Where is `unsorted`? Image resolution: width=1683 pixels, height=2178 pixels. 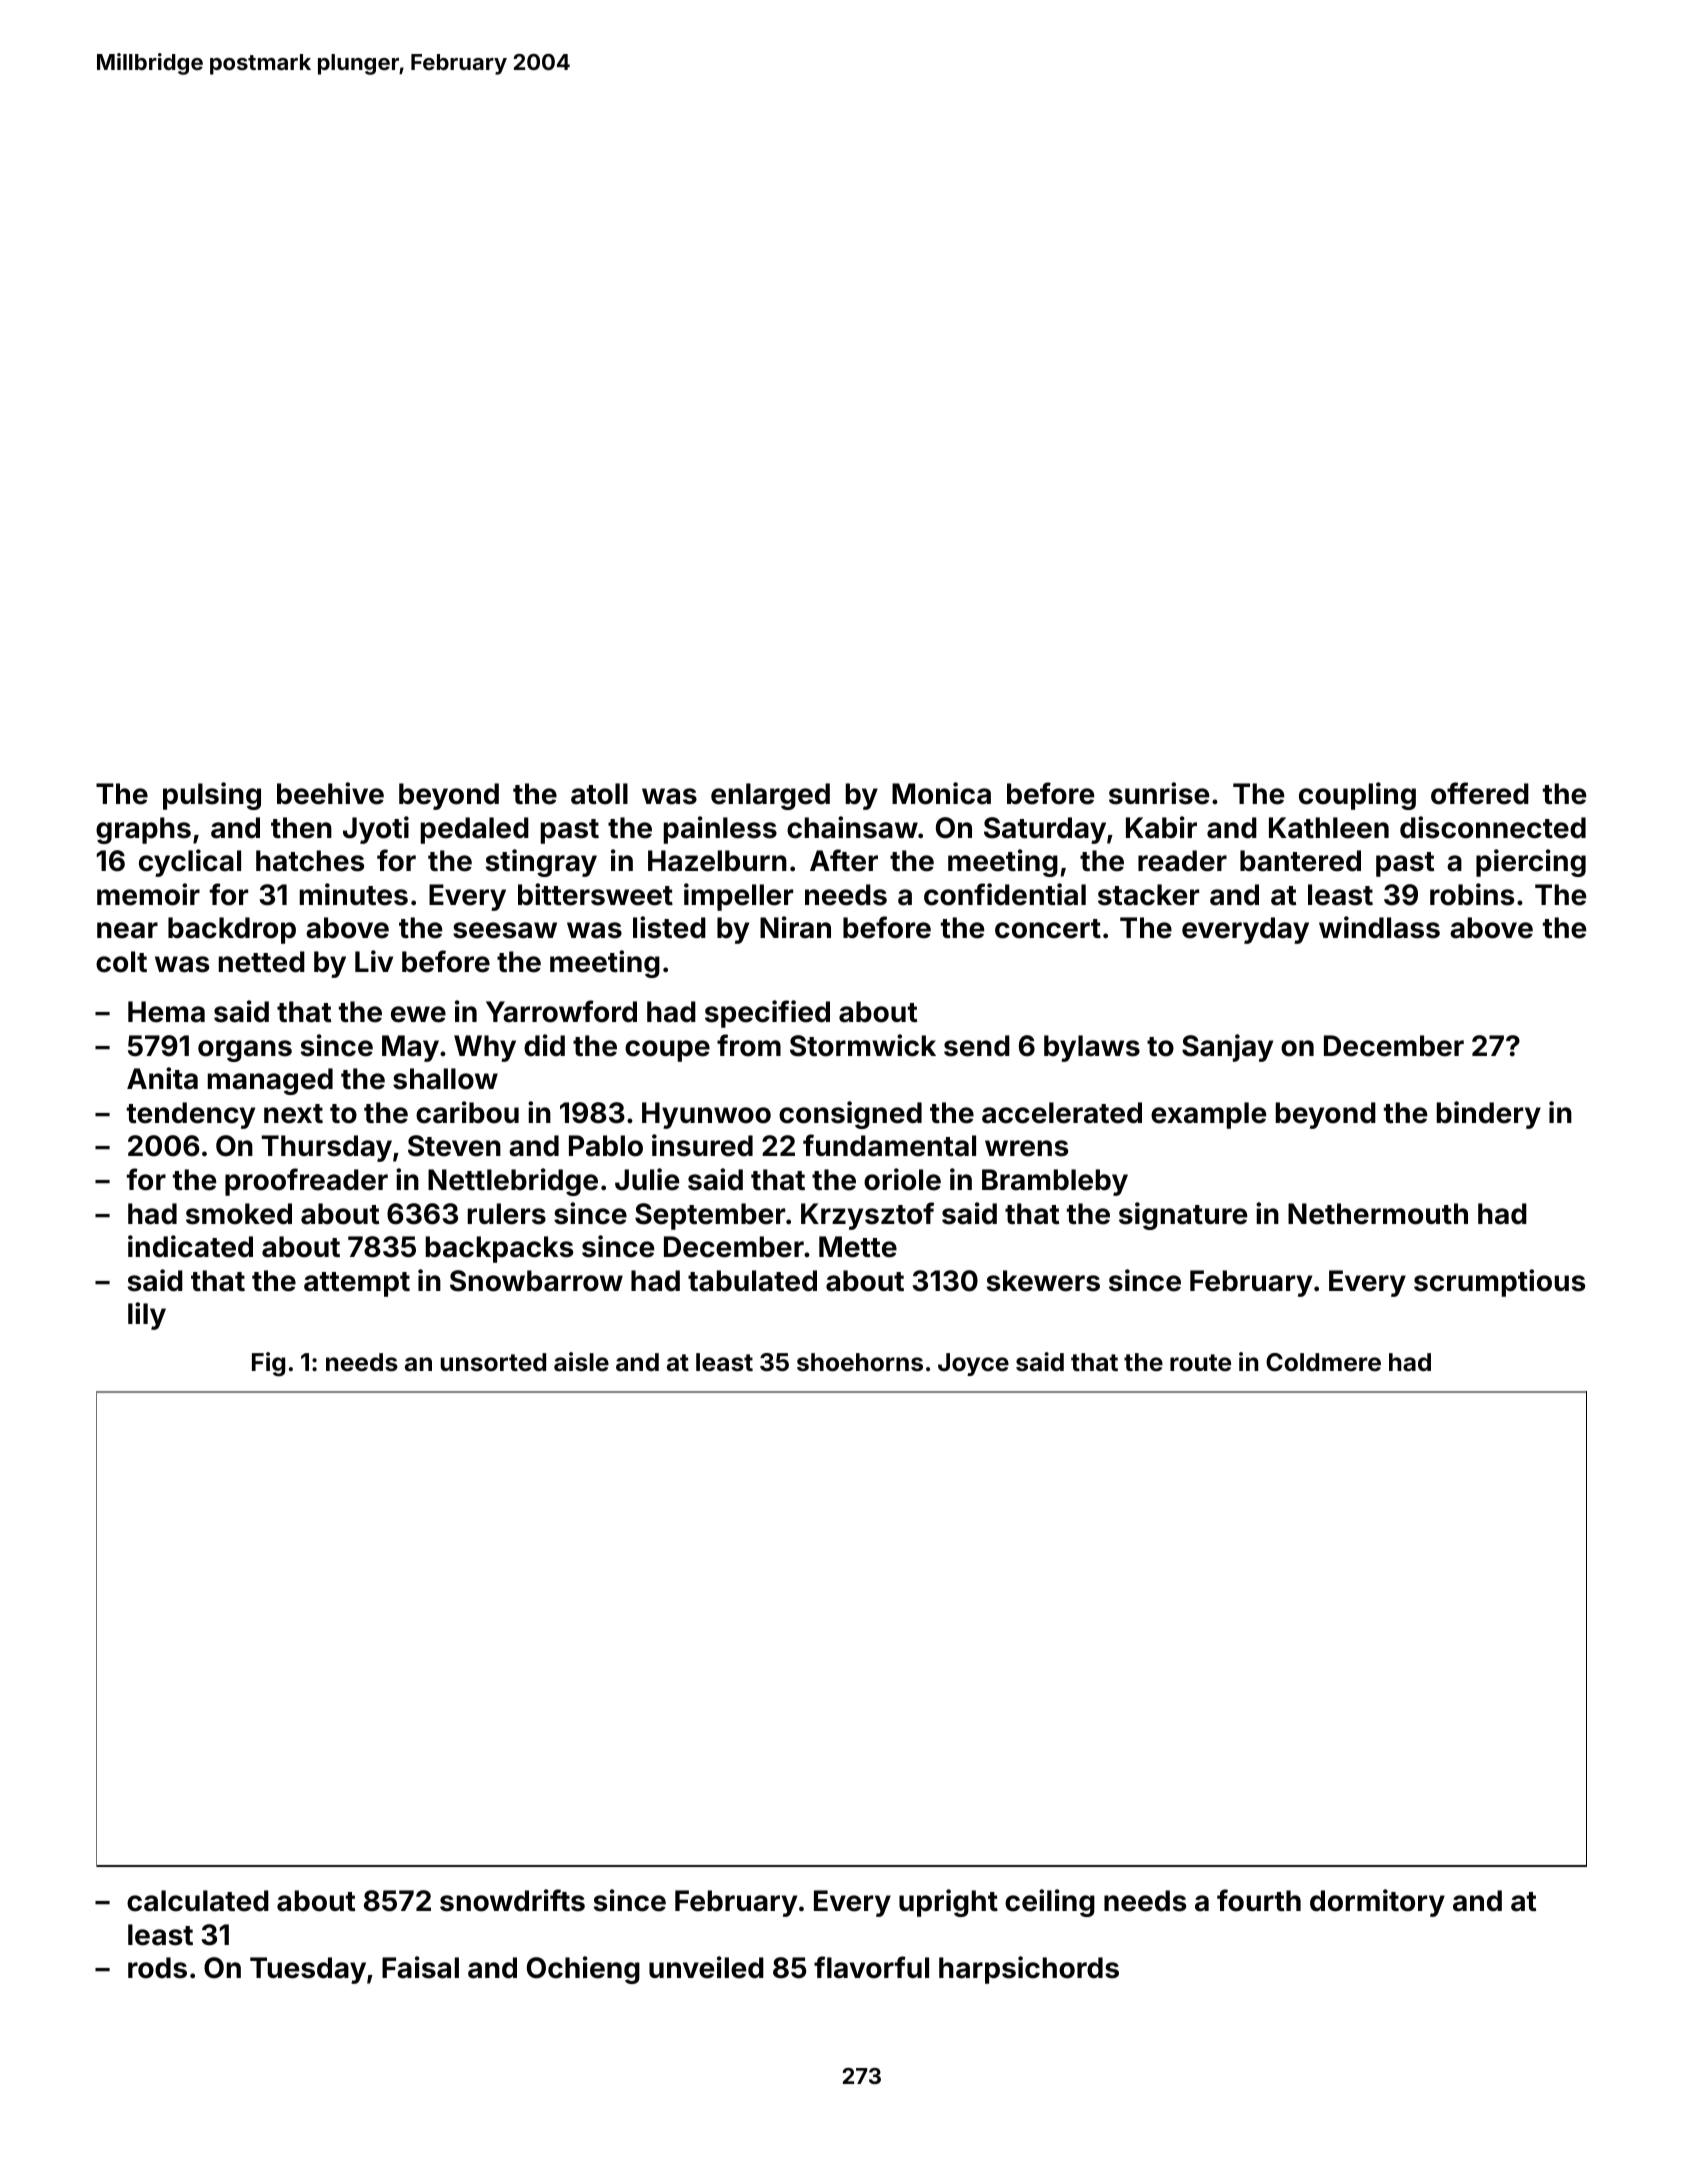 unsorted is located at coordinates (493, 1362).
